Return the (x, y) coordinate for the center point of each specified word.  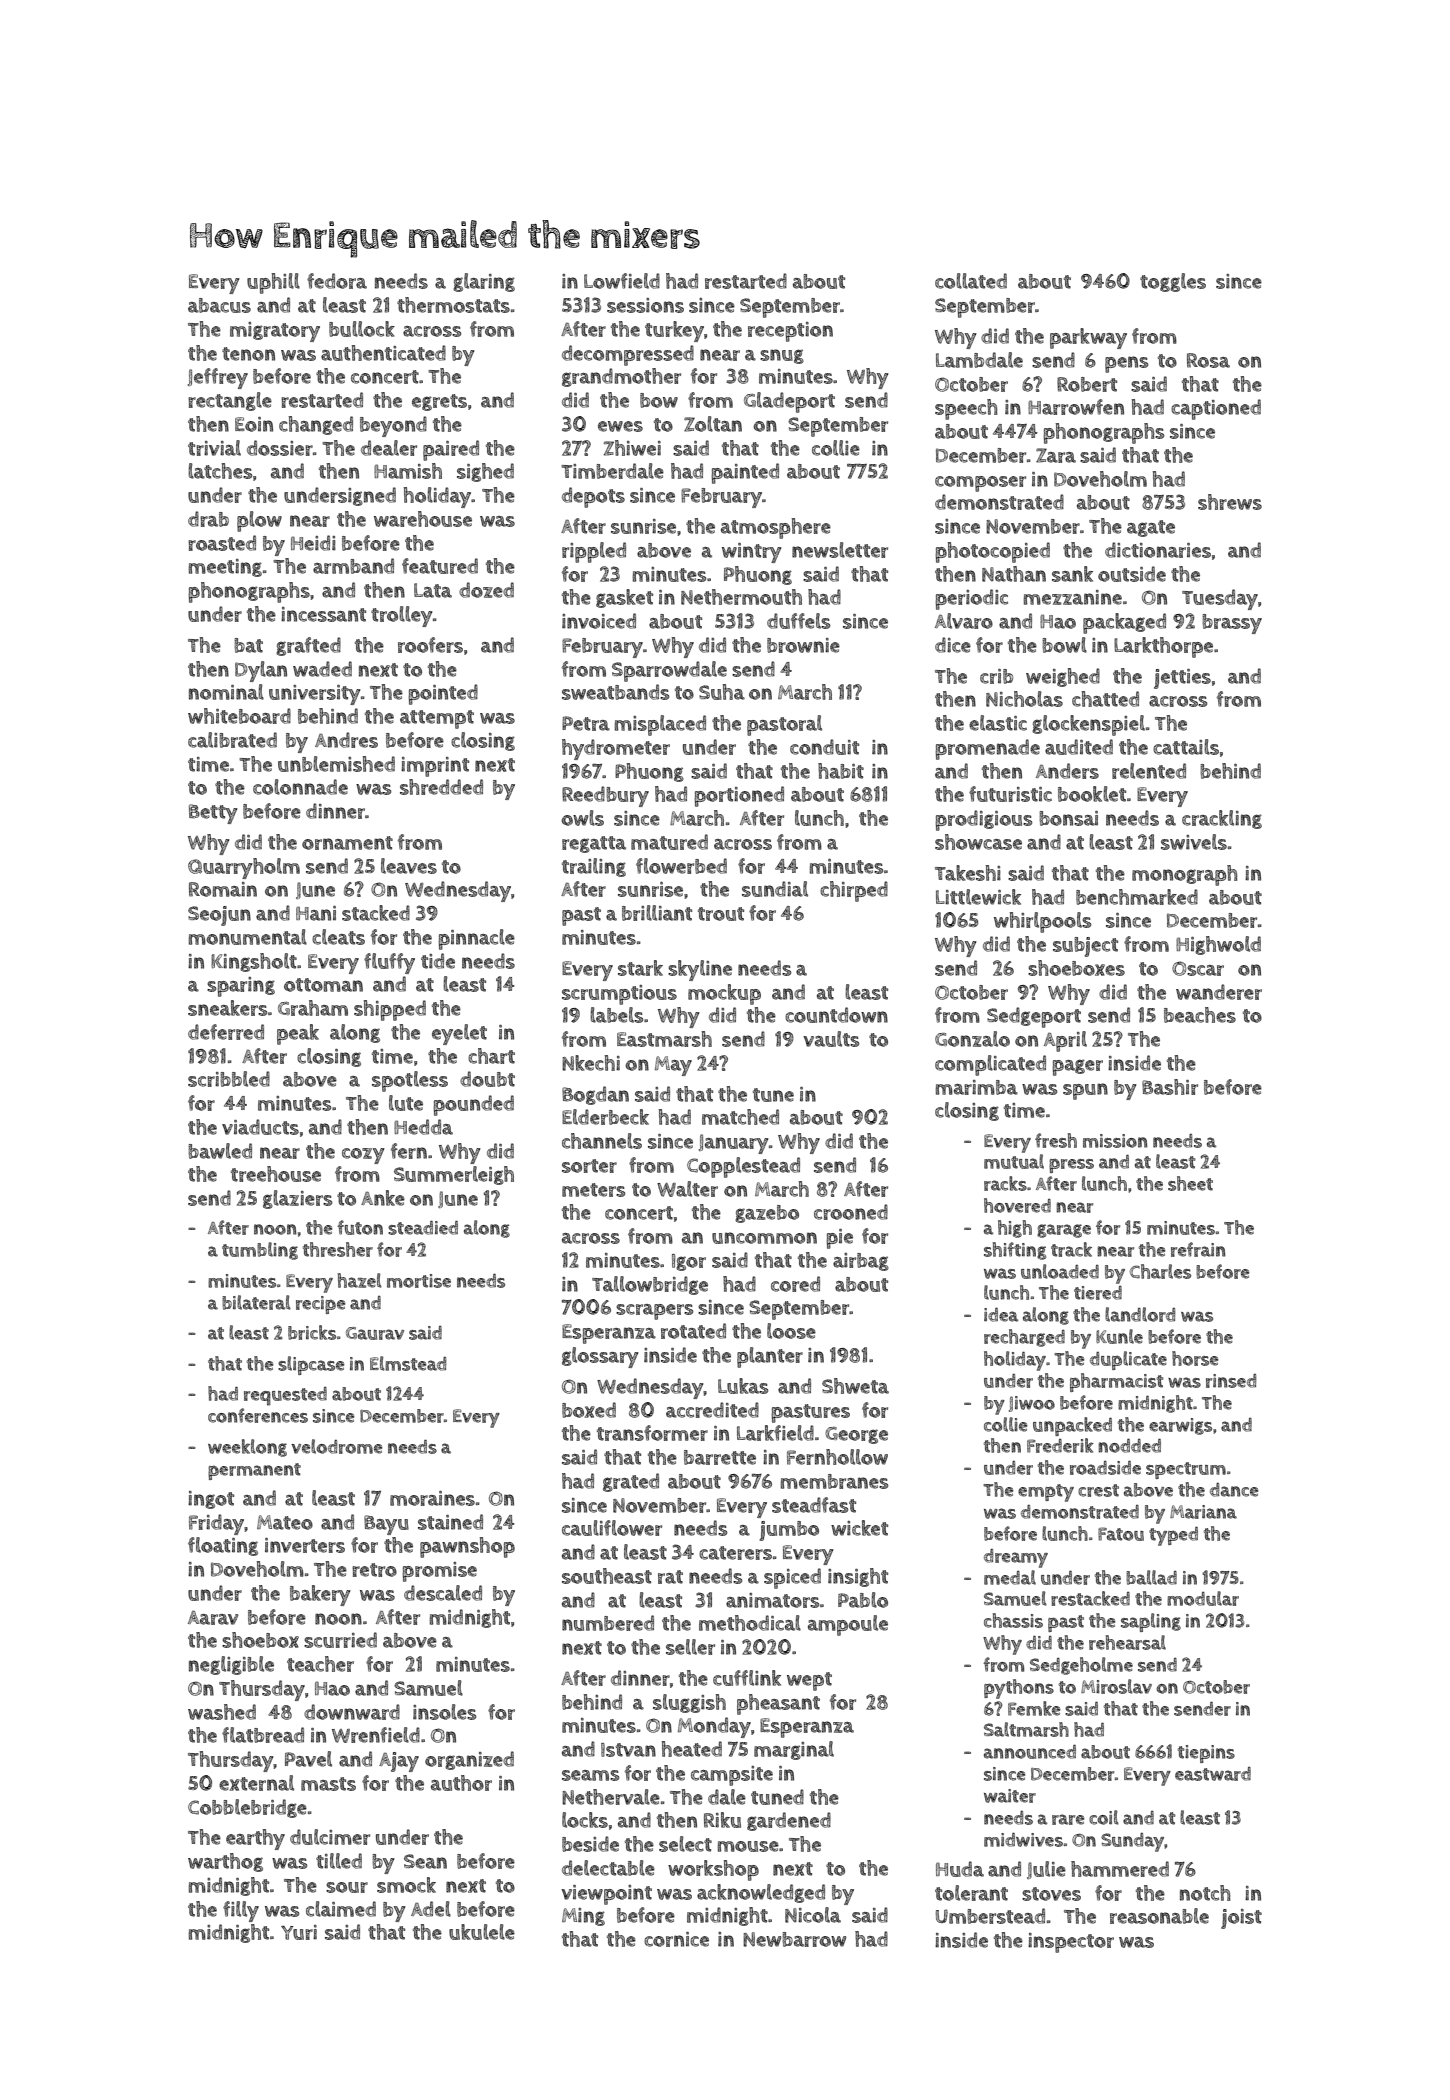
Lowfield (622, 281)
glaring (484, 282)
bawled (220, 1151)
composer (980, 484)
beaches (1200, 1015)
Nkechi (591, 1063)
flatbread (263, 1735)
